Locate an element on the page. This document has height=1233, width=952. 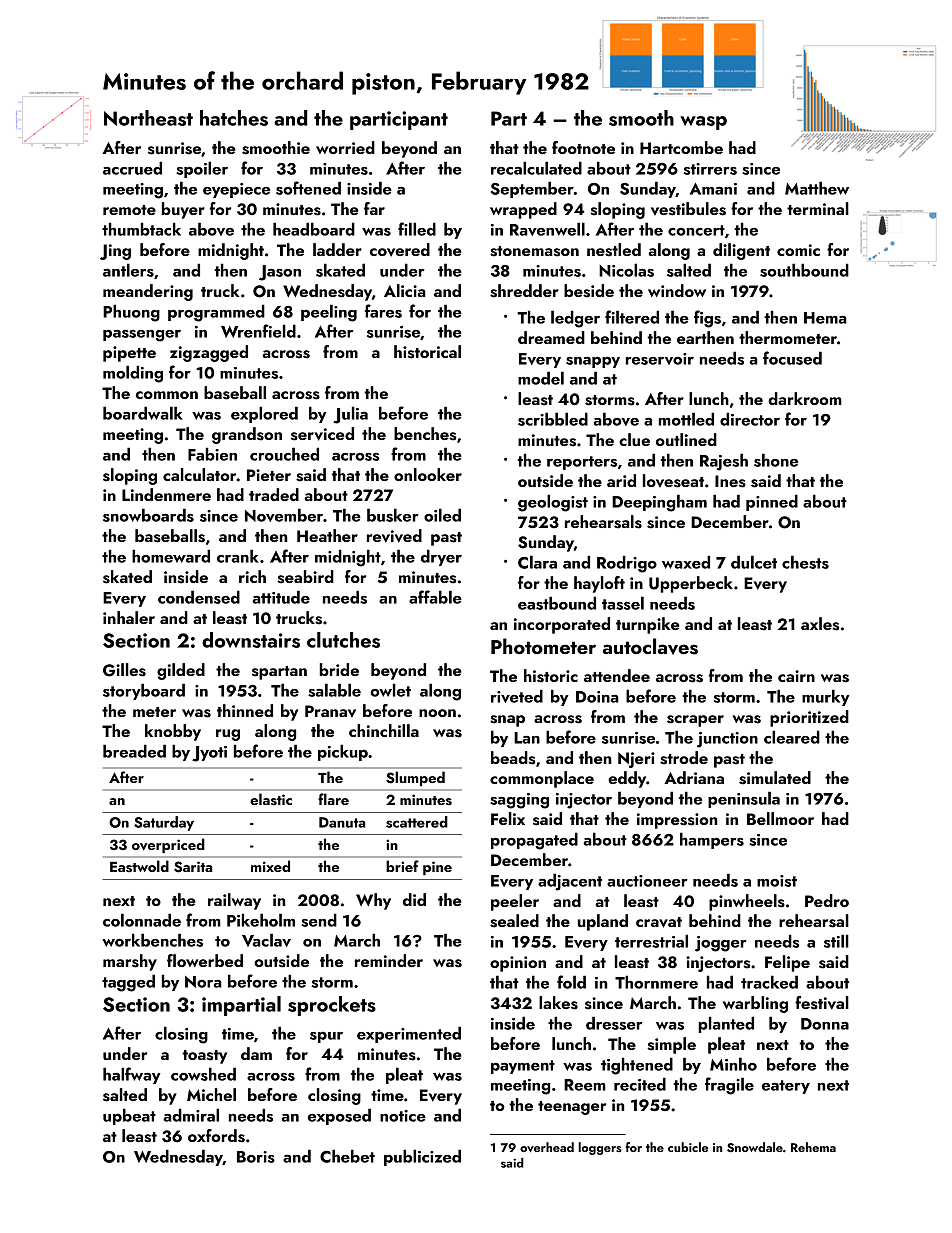
wasp is located at coordinates (703, 123).
